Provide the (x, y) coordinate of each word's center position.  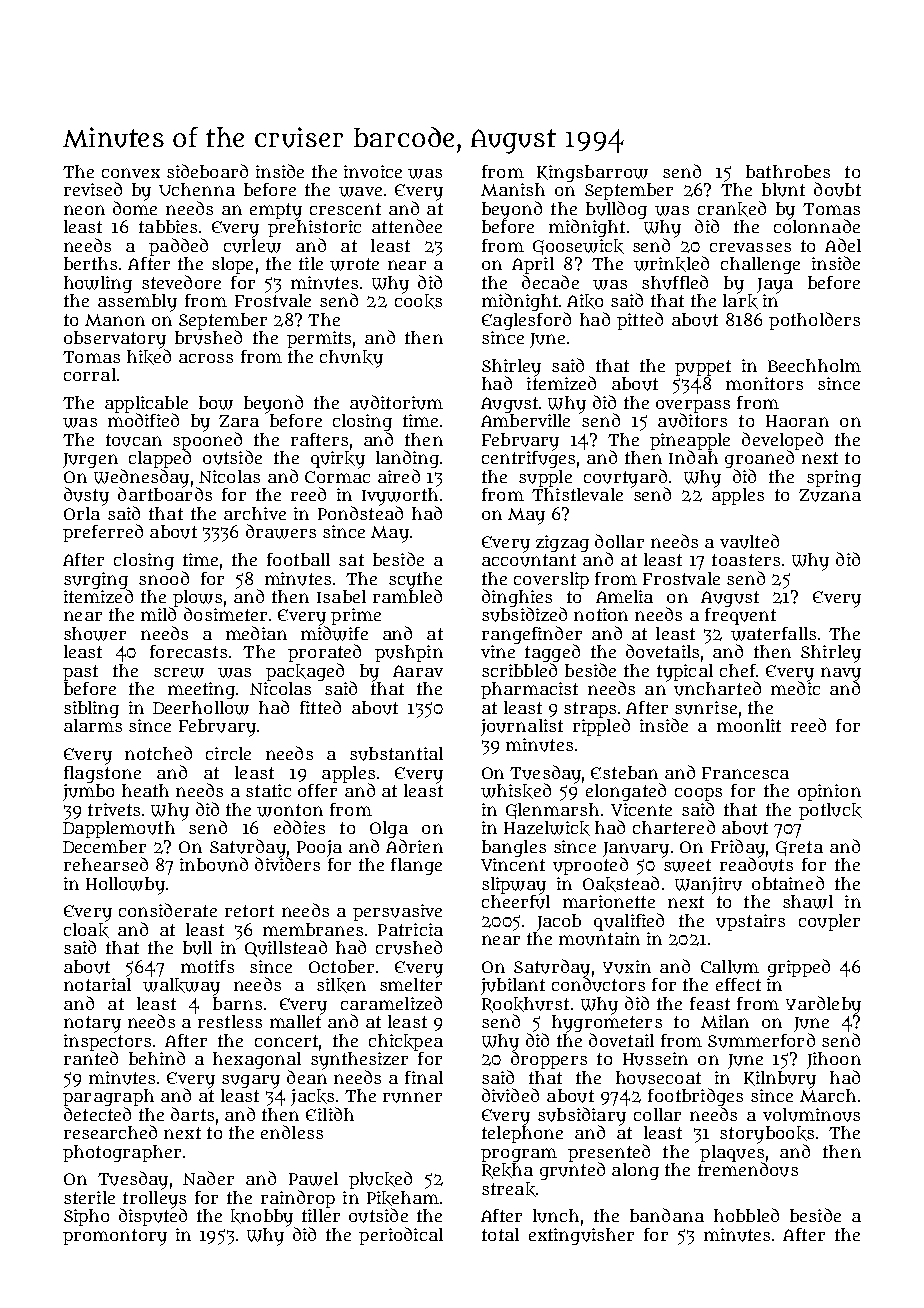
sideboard (207, 171)
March (828, 1095)
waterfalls (773, 634)
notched (158, 753)
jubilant (513, 986)
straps (590, 710)
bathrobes (788, 171)
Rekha (507, 1171)
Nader (208, 1178)
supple (545, 478)
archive (255, 513)
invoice (373, 171)
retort (249, 911)
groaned (759, 459)
